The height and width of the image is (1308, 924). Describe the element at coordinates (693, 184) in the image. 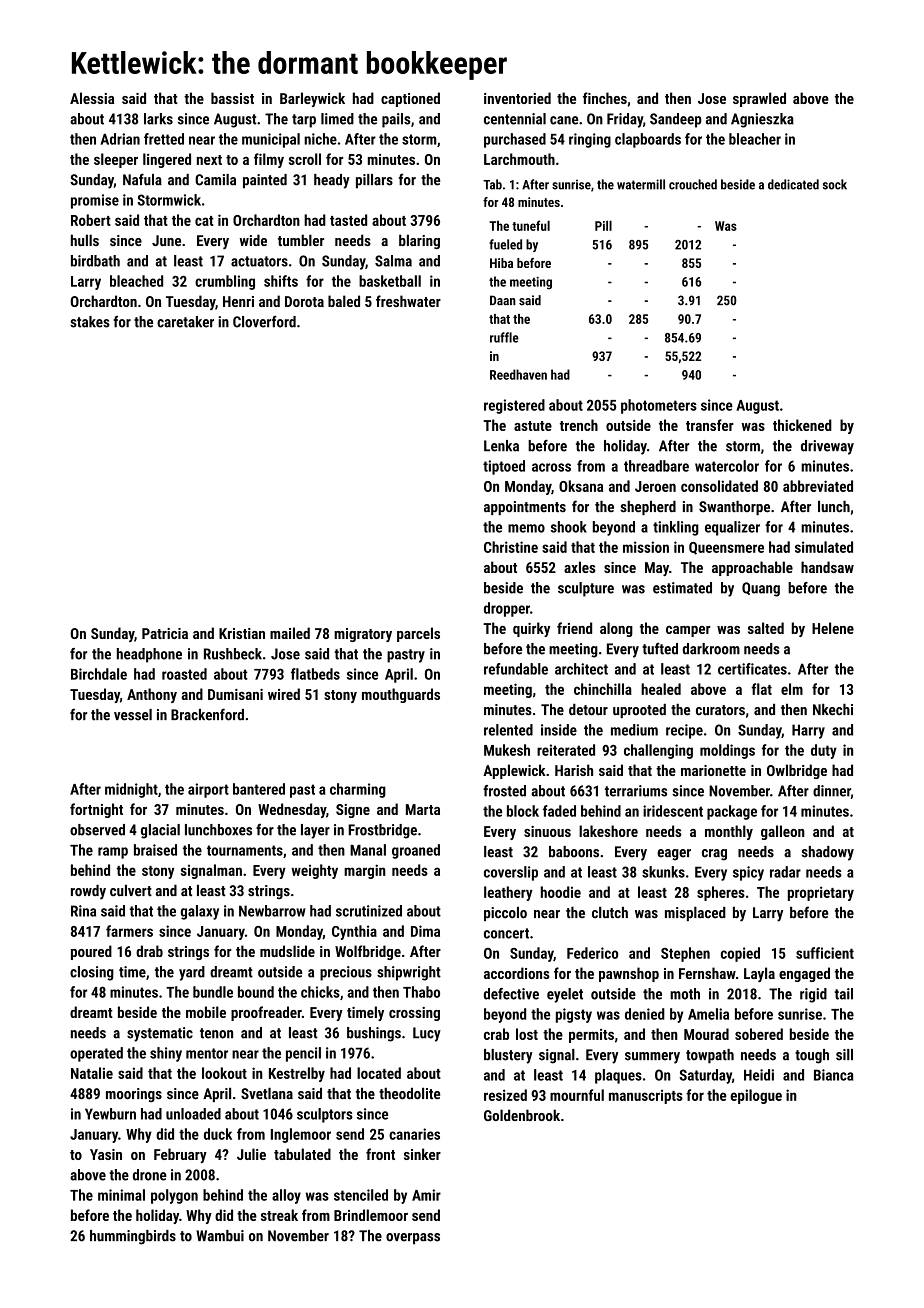

I see `crouched` at that location.
